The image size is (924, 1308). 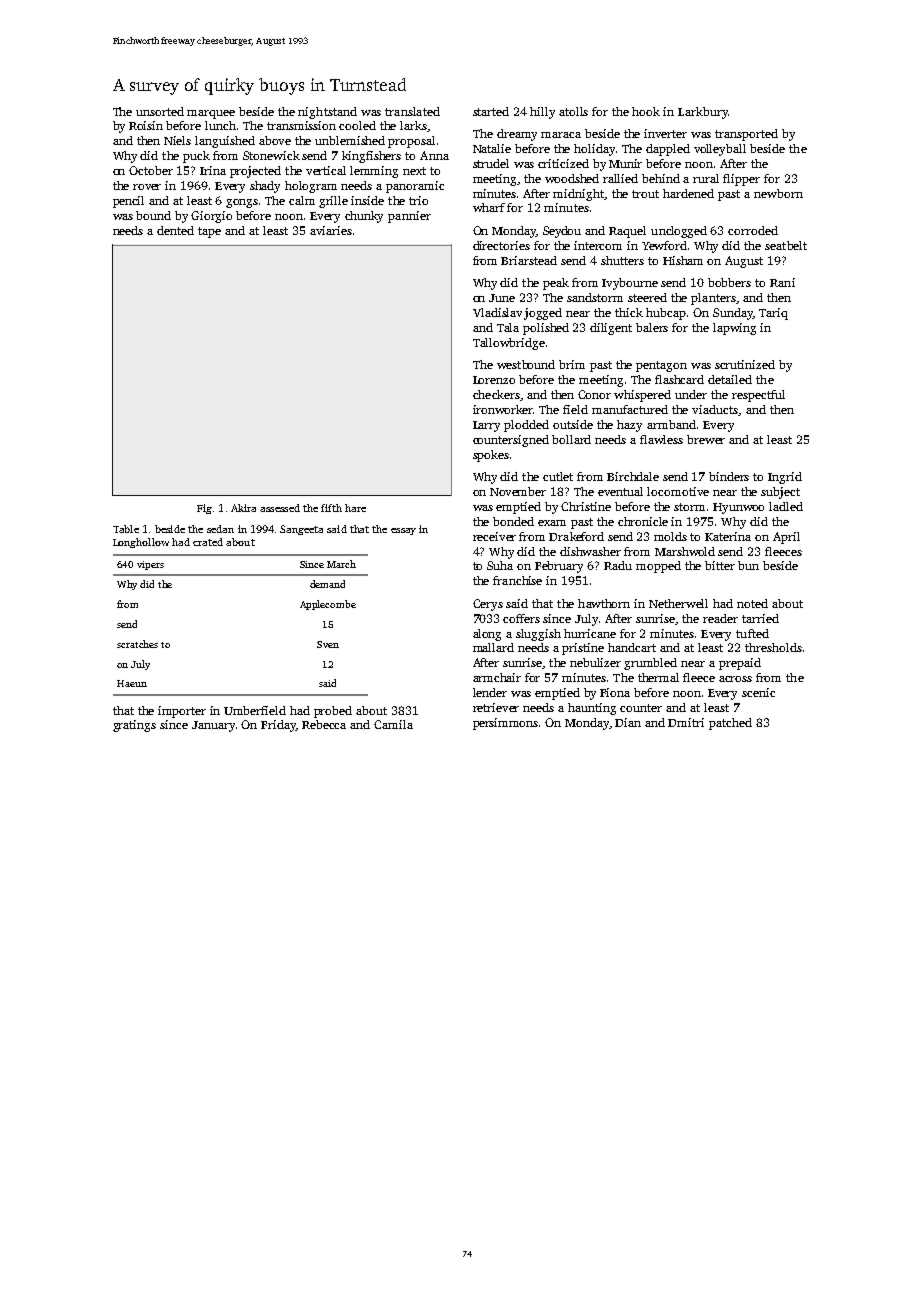 I want to click on armchair, so click(x=497, y=677).
